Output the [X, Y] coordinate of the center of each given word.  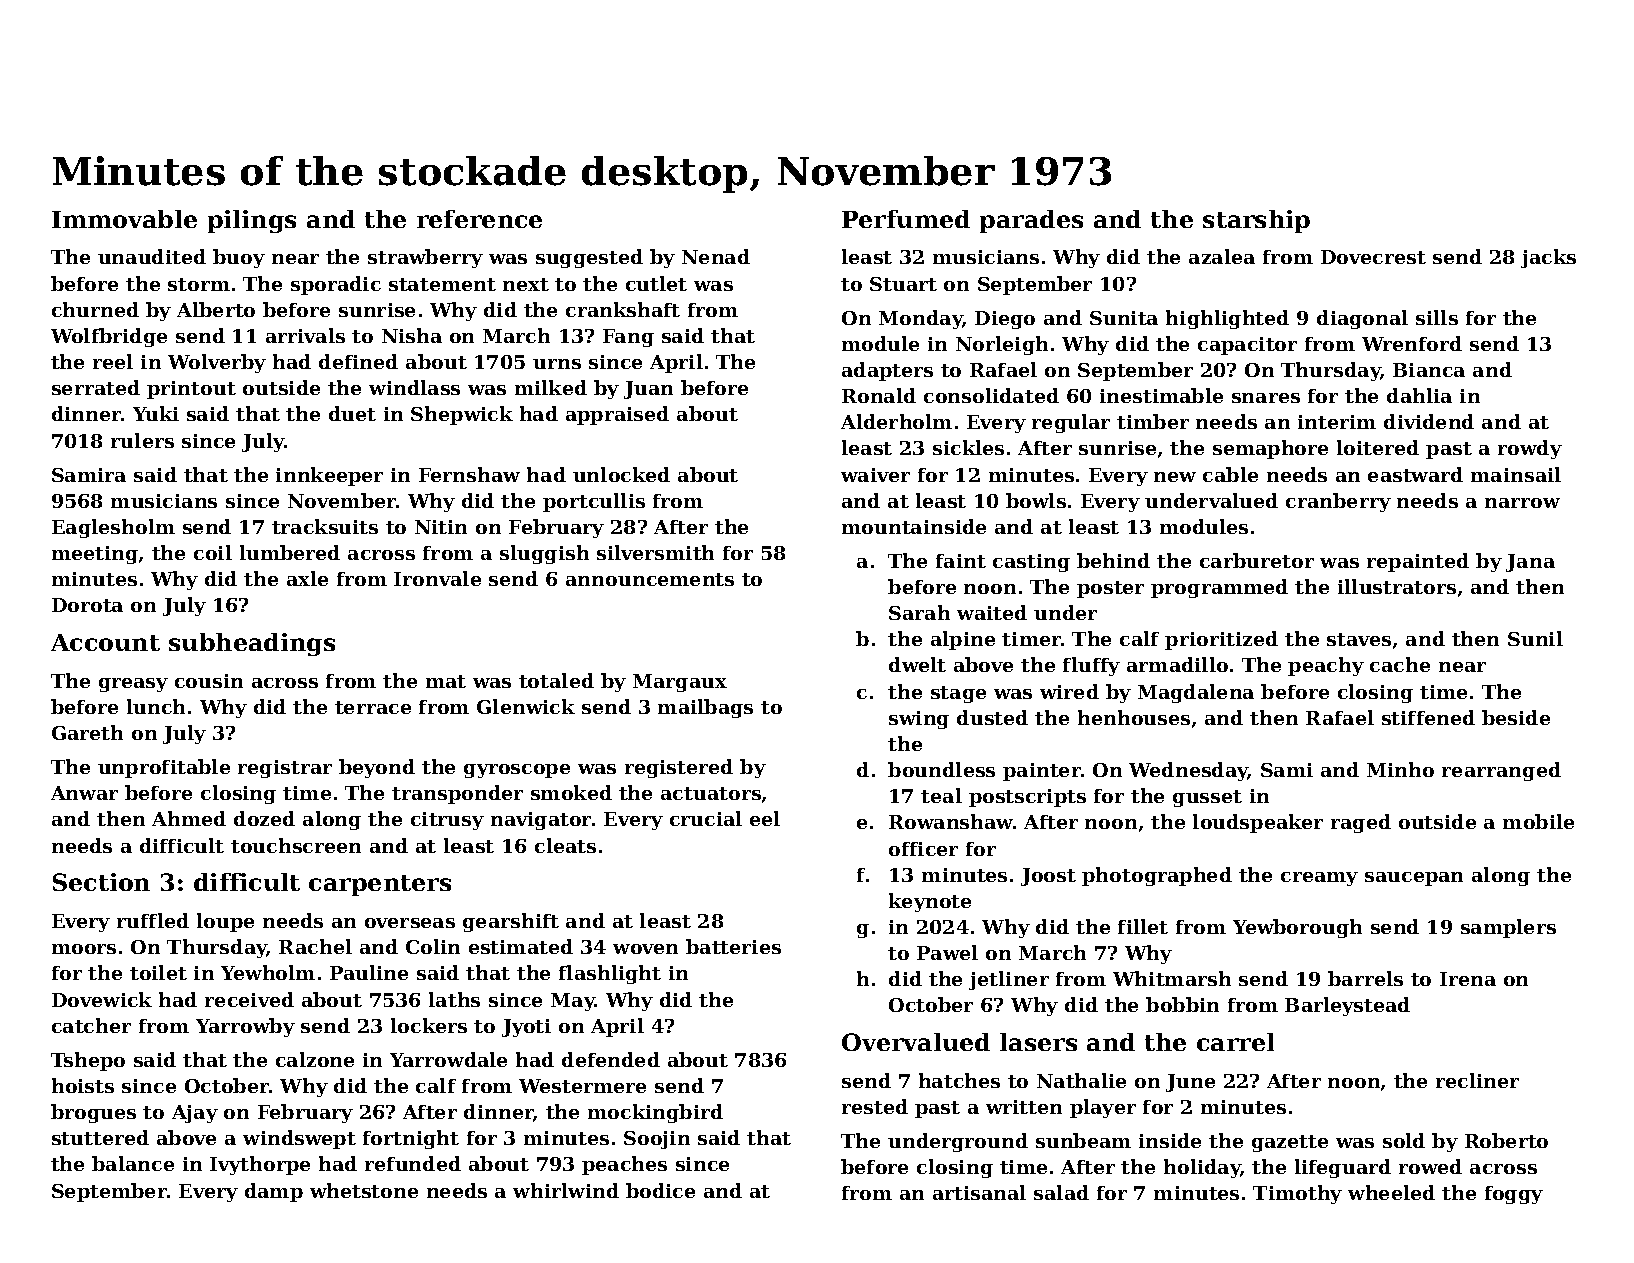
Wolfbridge [109, 337]
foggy [1514, 1195]
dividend [1429, 421]
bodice [660, 1190]
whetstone [364, 1190]
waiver [875, 475]
